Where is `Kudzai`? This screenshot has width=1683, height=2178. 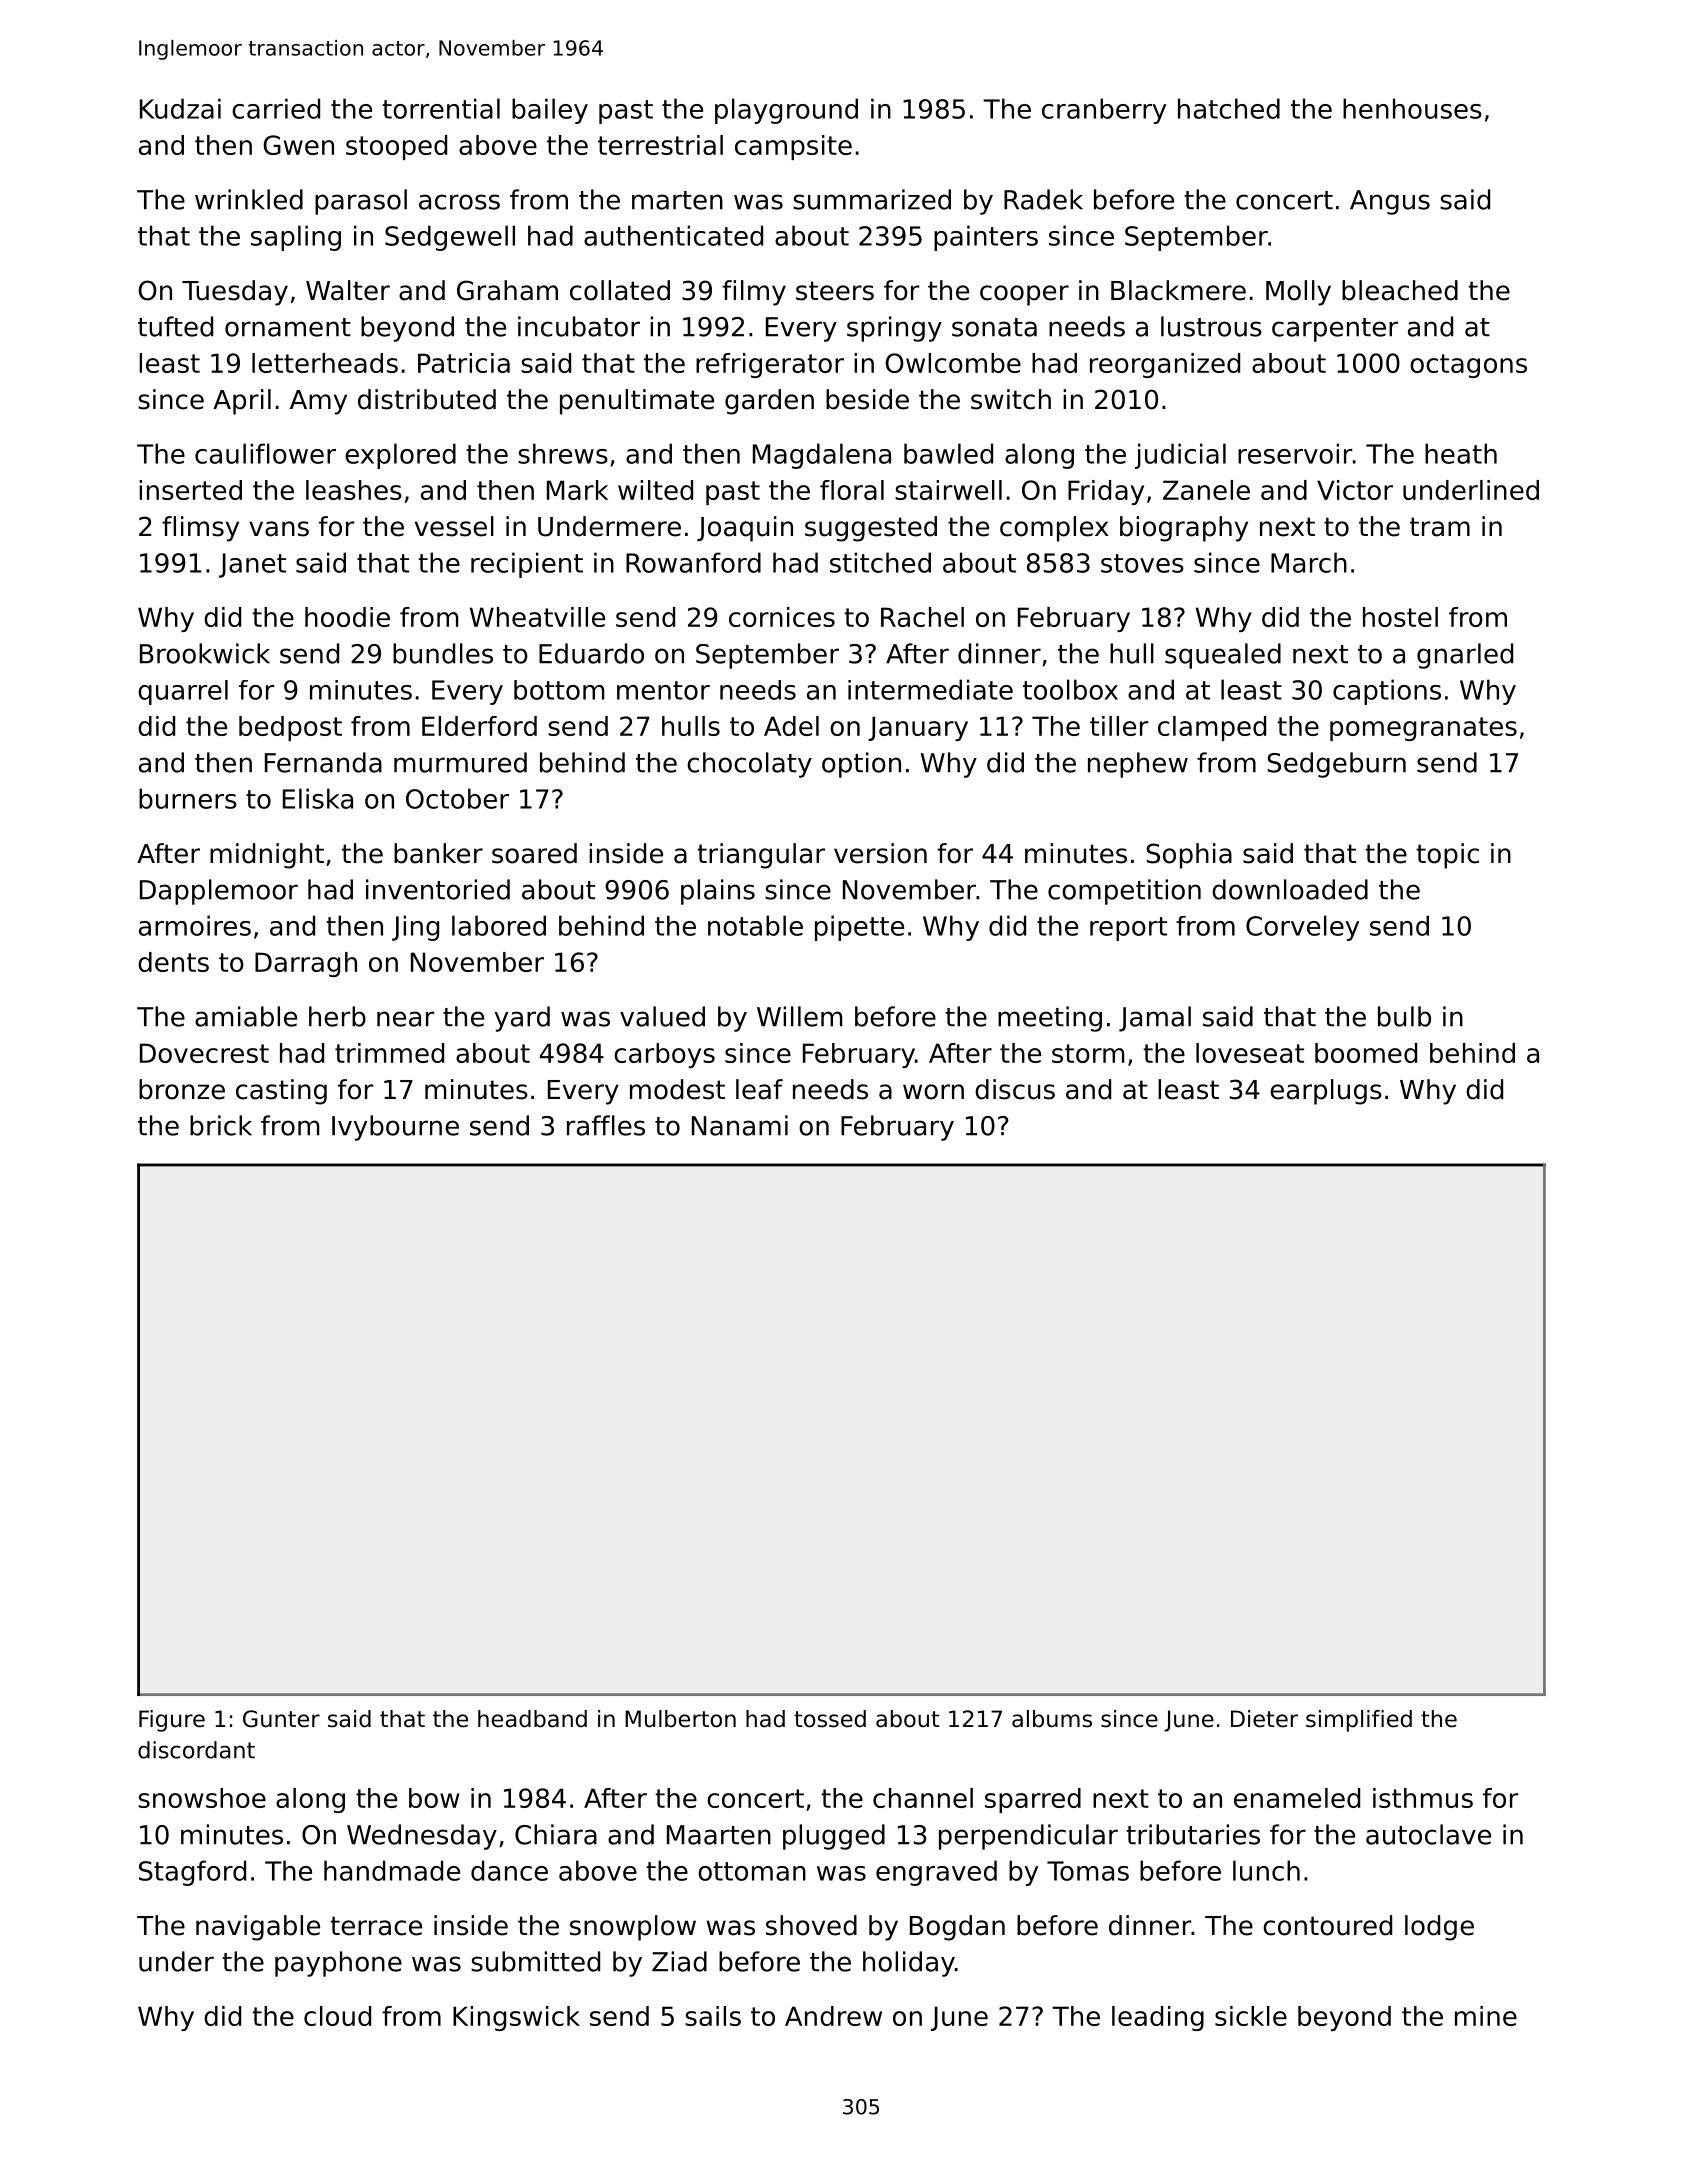
Kudzai is located at coordinates (180, 108).
